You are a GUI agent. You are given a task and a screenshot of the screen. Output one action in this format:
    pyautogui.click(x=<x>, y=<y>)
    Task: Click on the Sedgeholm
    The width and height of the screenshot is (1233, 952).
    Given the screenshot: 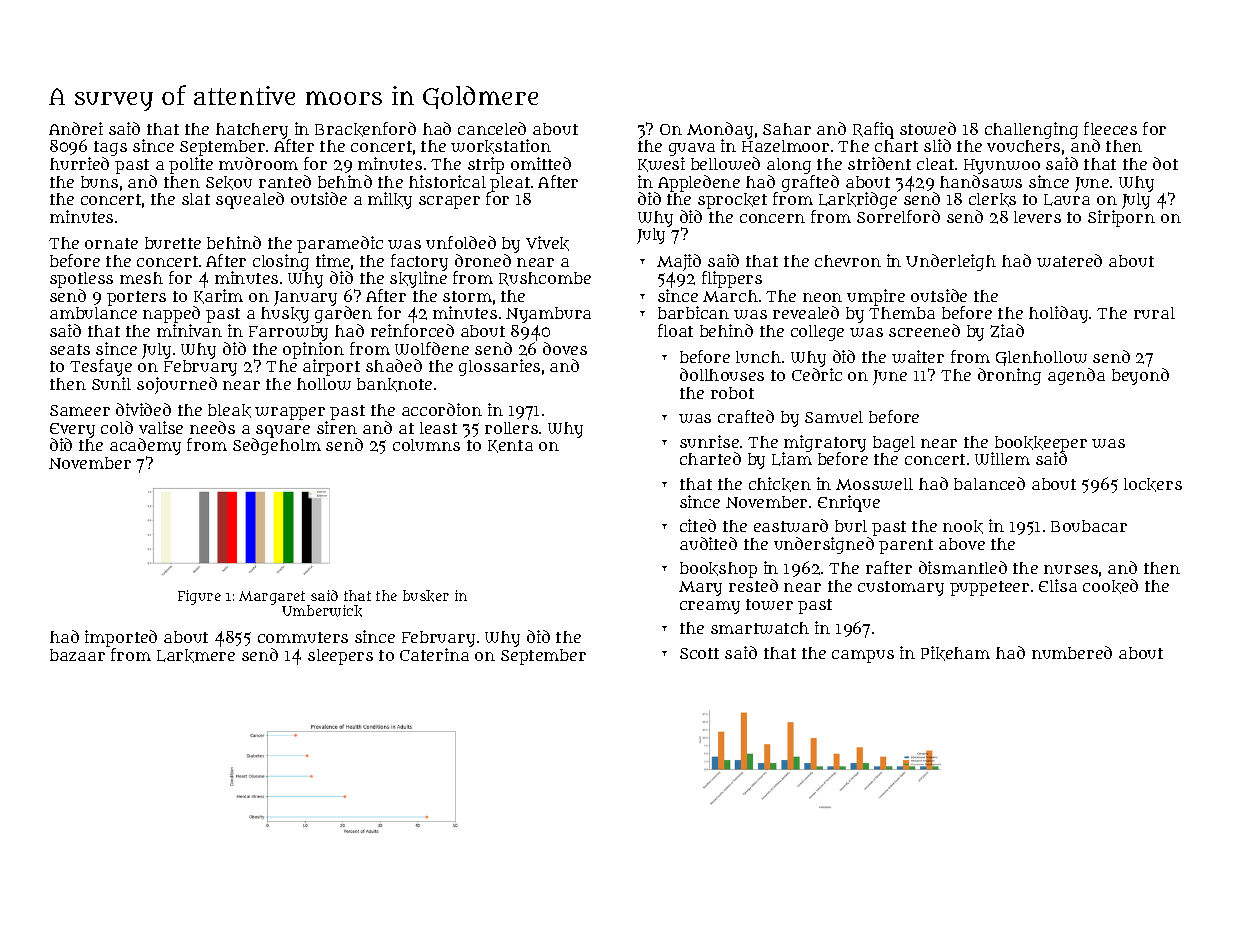 What is the action you would take?
    pyautogui.click(x=277, y=447)
